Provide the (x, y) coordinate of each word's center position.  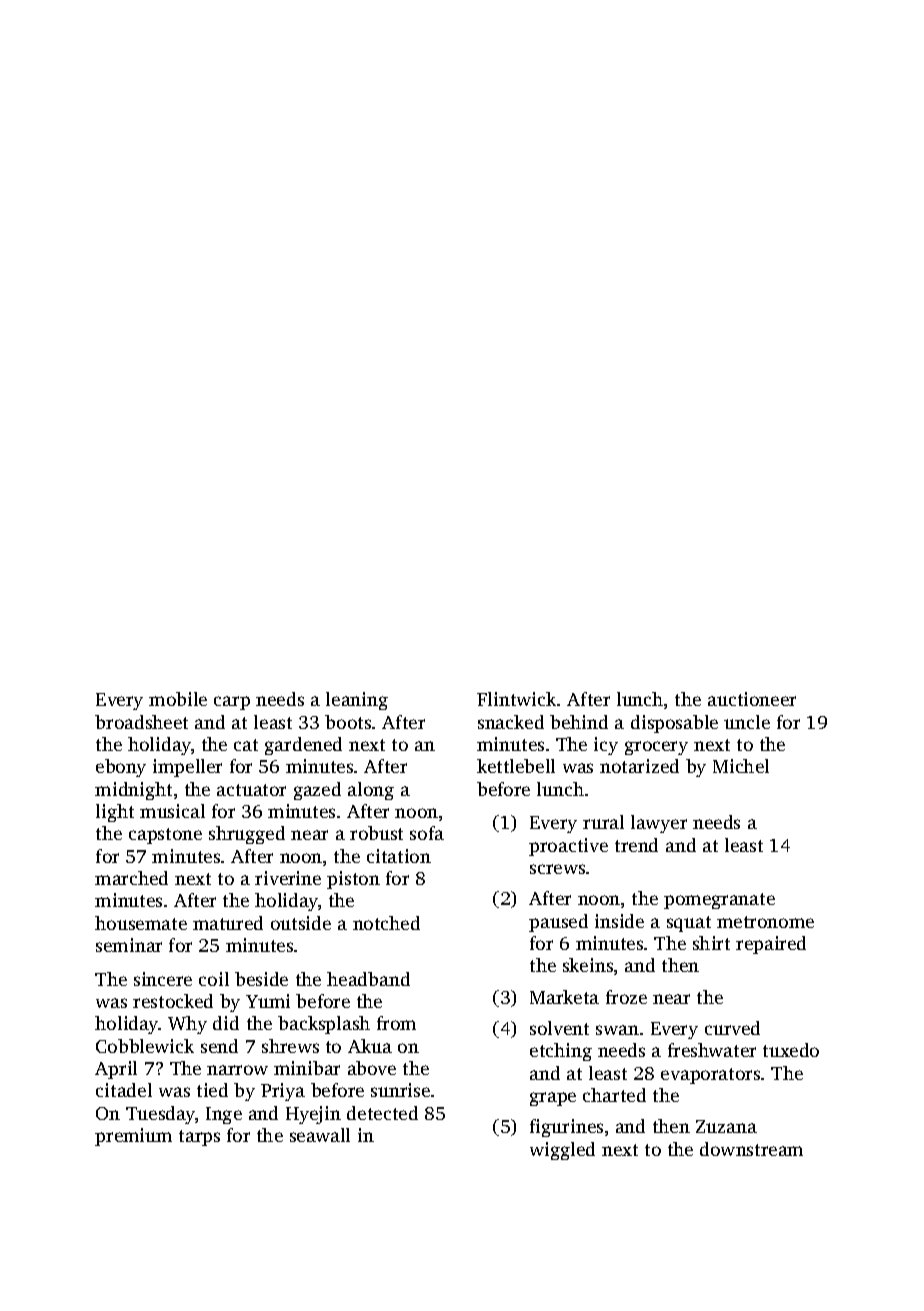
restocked (173, 1001)
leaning (357, 701)
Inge (224, 1115)
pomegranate (719, 901)
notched (386, 923)
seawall (320, 1135)
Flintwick (516, 699)
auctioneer (752, 699)
